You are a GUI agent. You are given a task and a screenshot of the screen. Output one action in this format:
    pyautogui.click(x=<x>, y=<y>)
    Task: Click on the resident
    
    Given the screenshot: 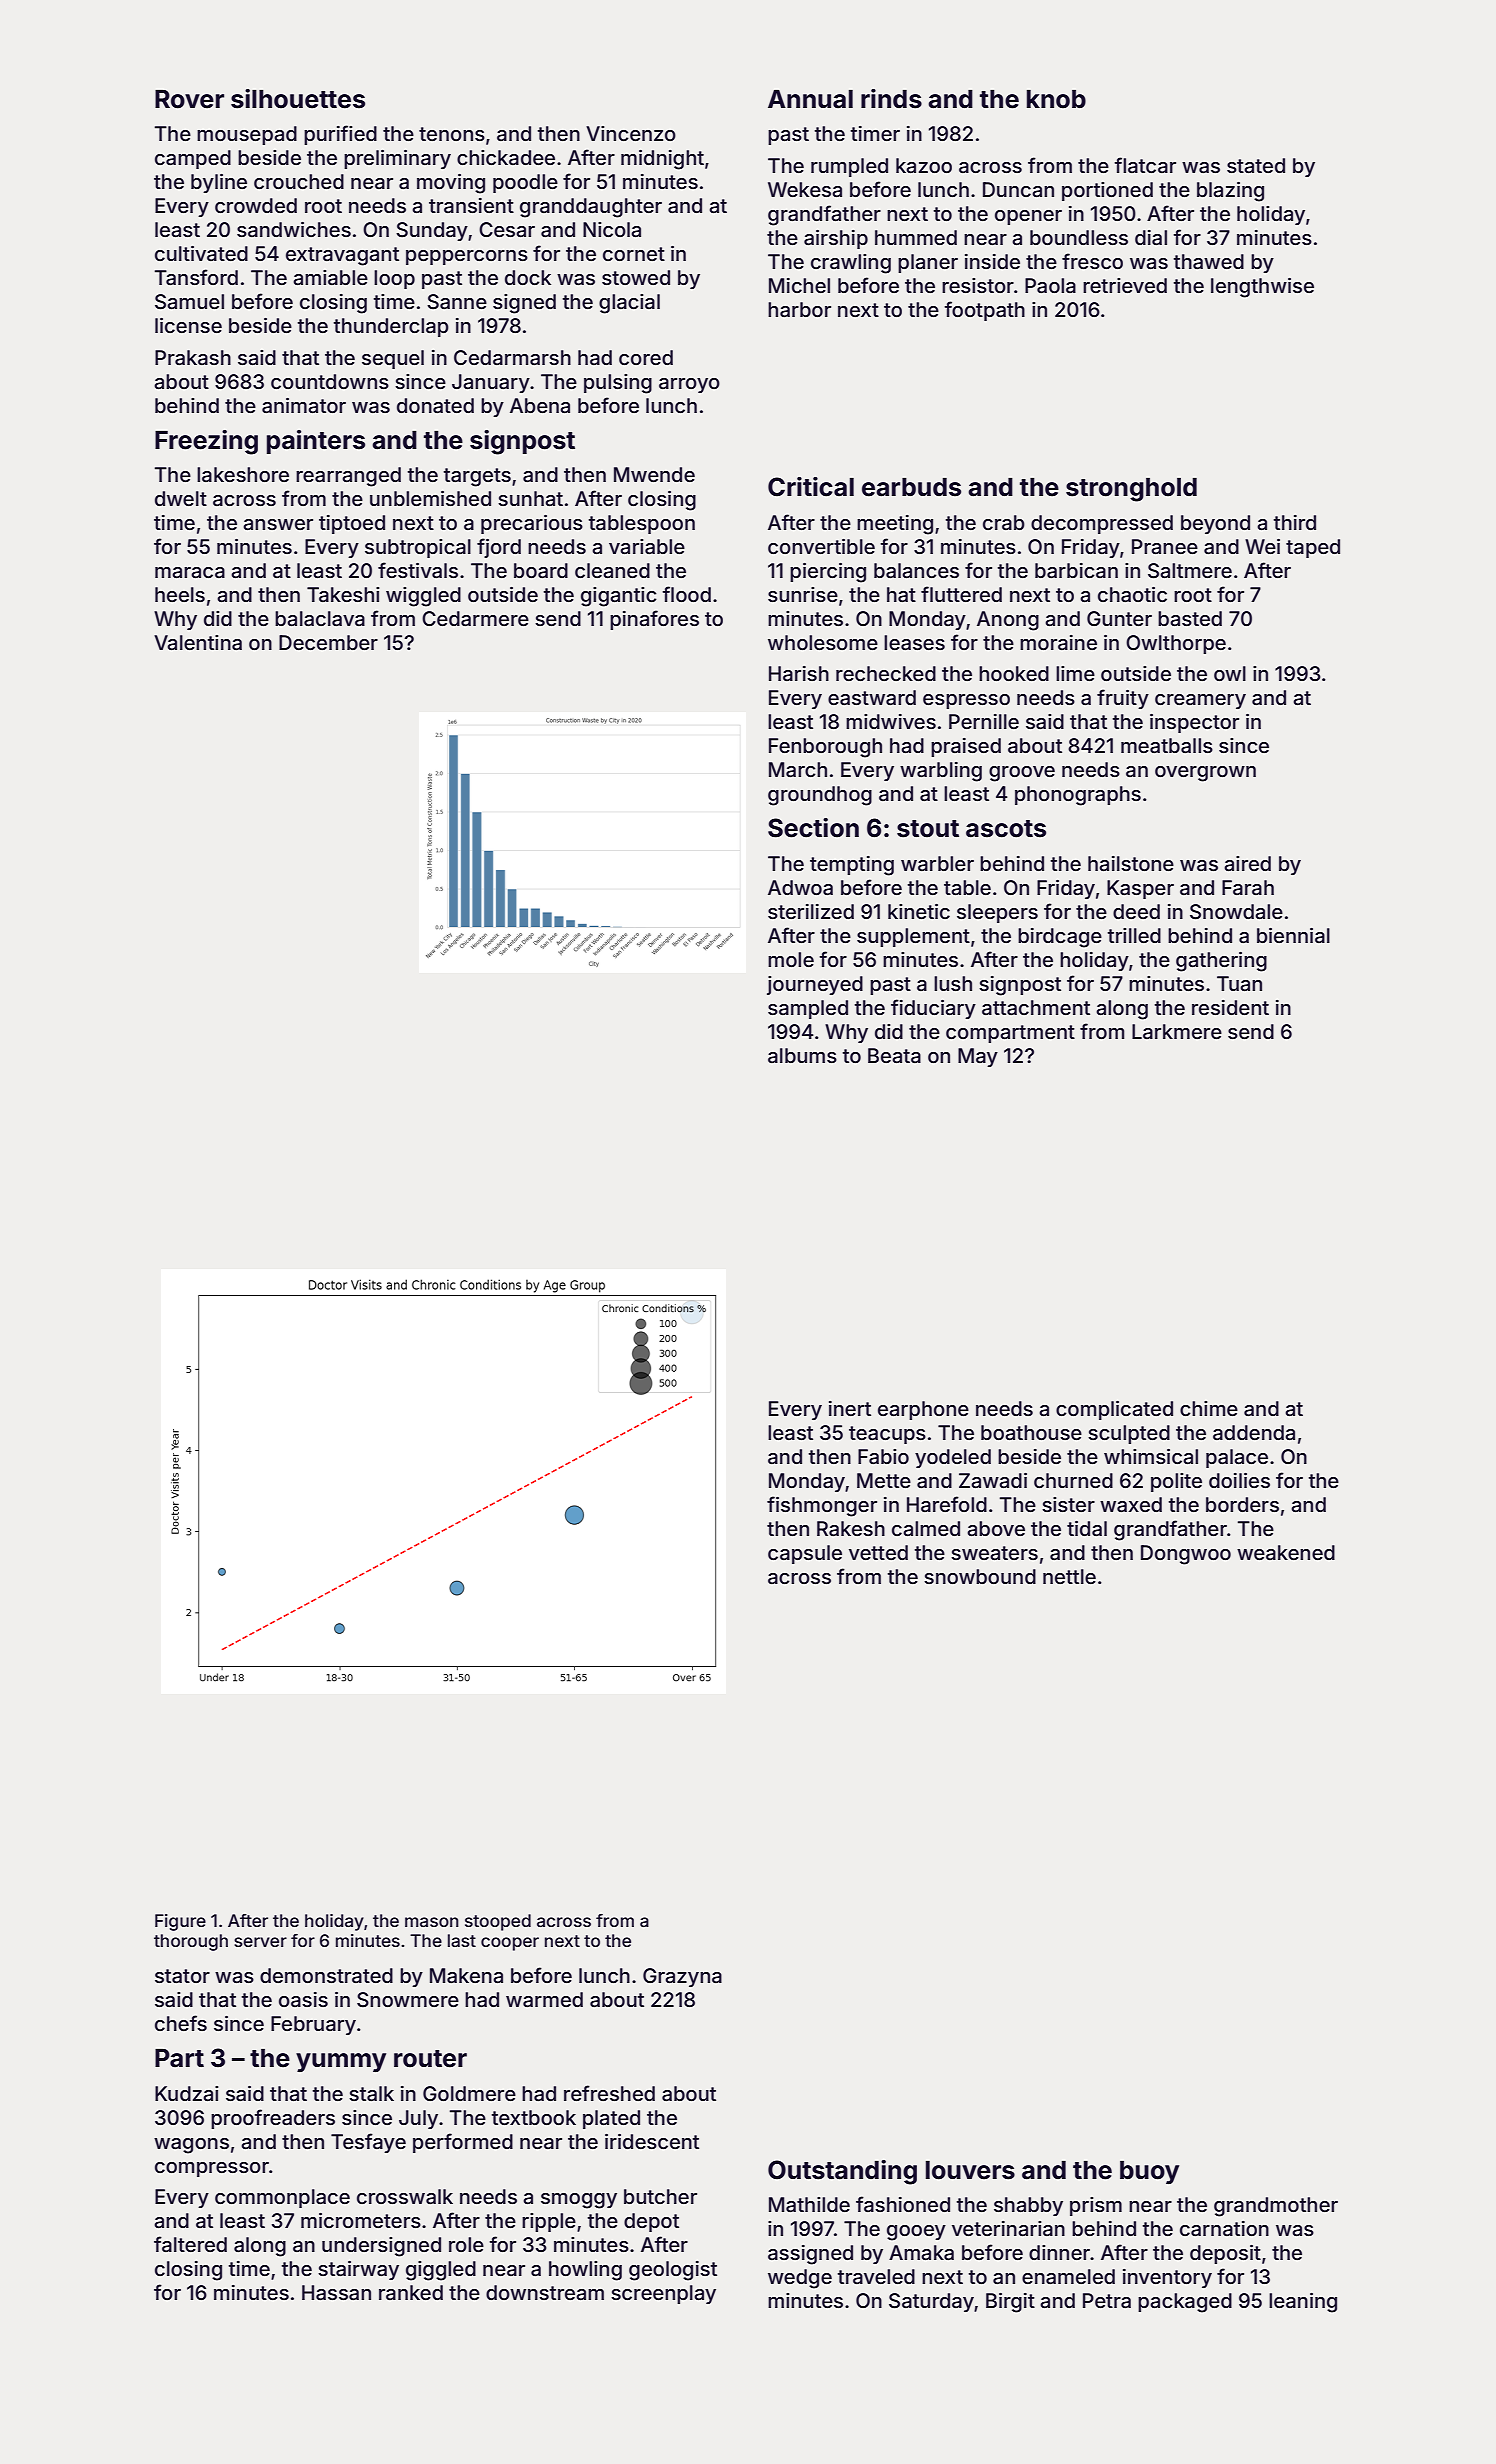 What is the action you would take?
    pyautogui.click(x=1230, y=1007)
